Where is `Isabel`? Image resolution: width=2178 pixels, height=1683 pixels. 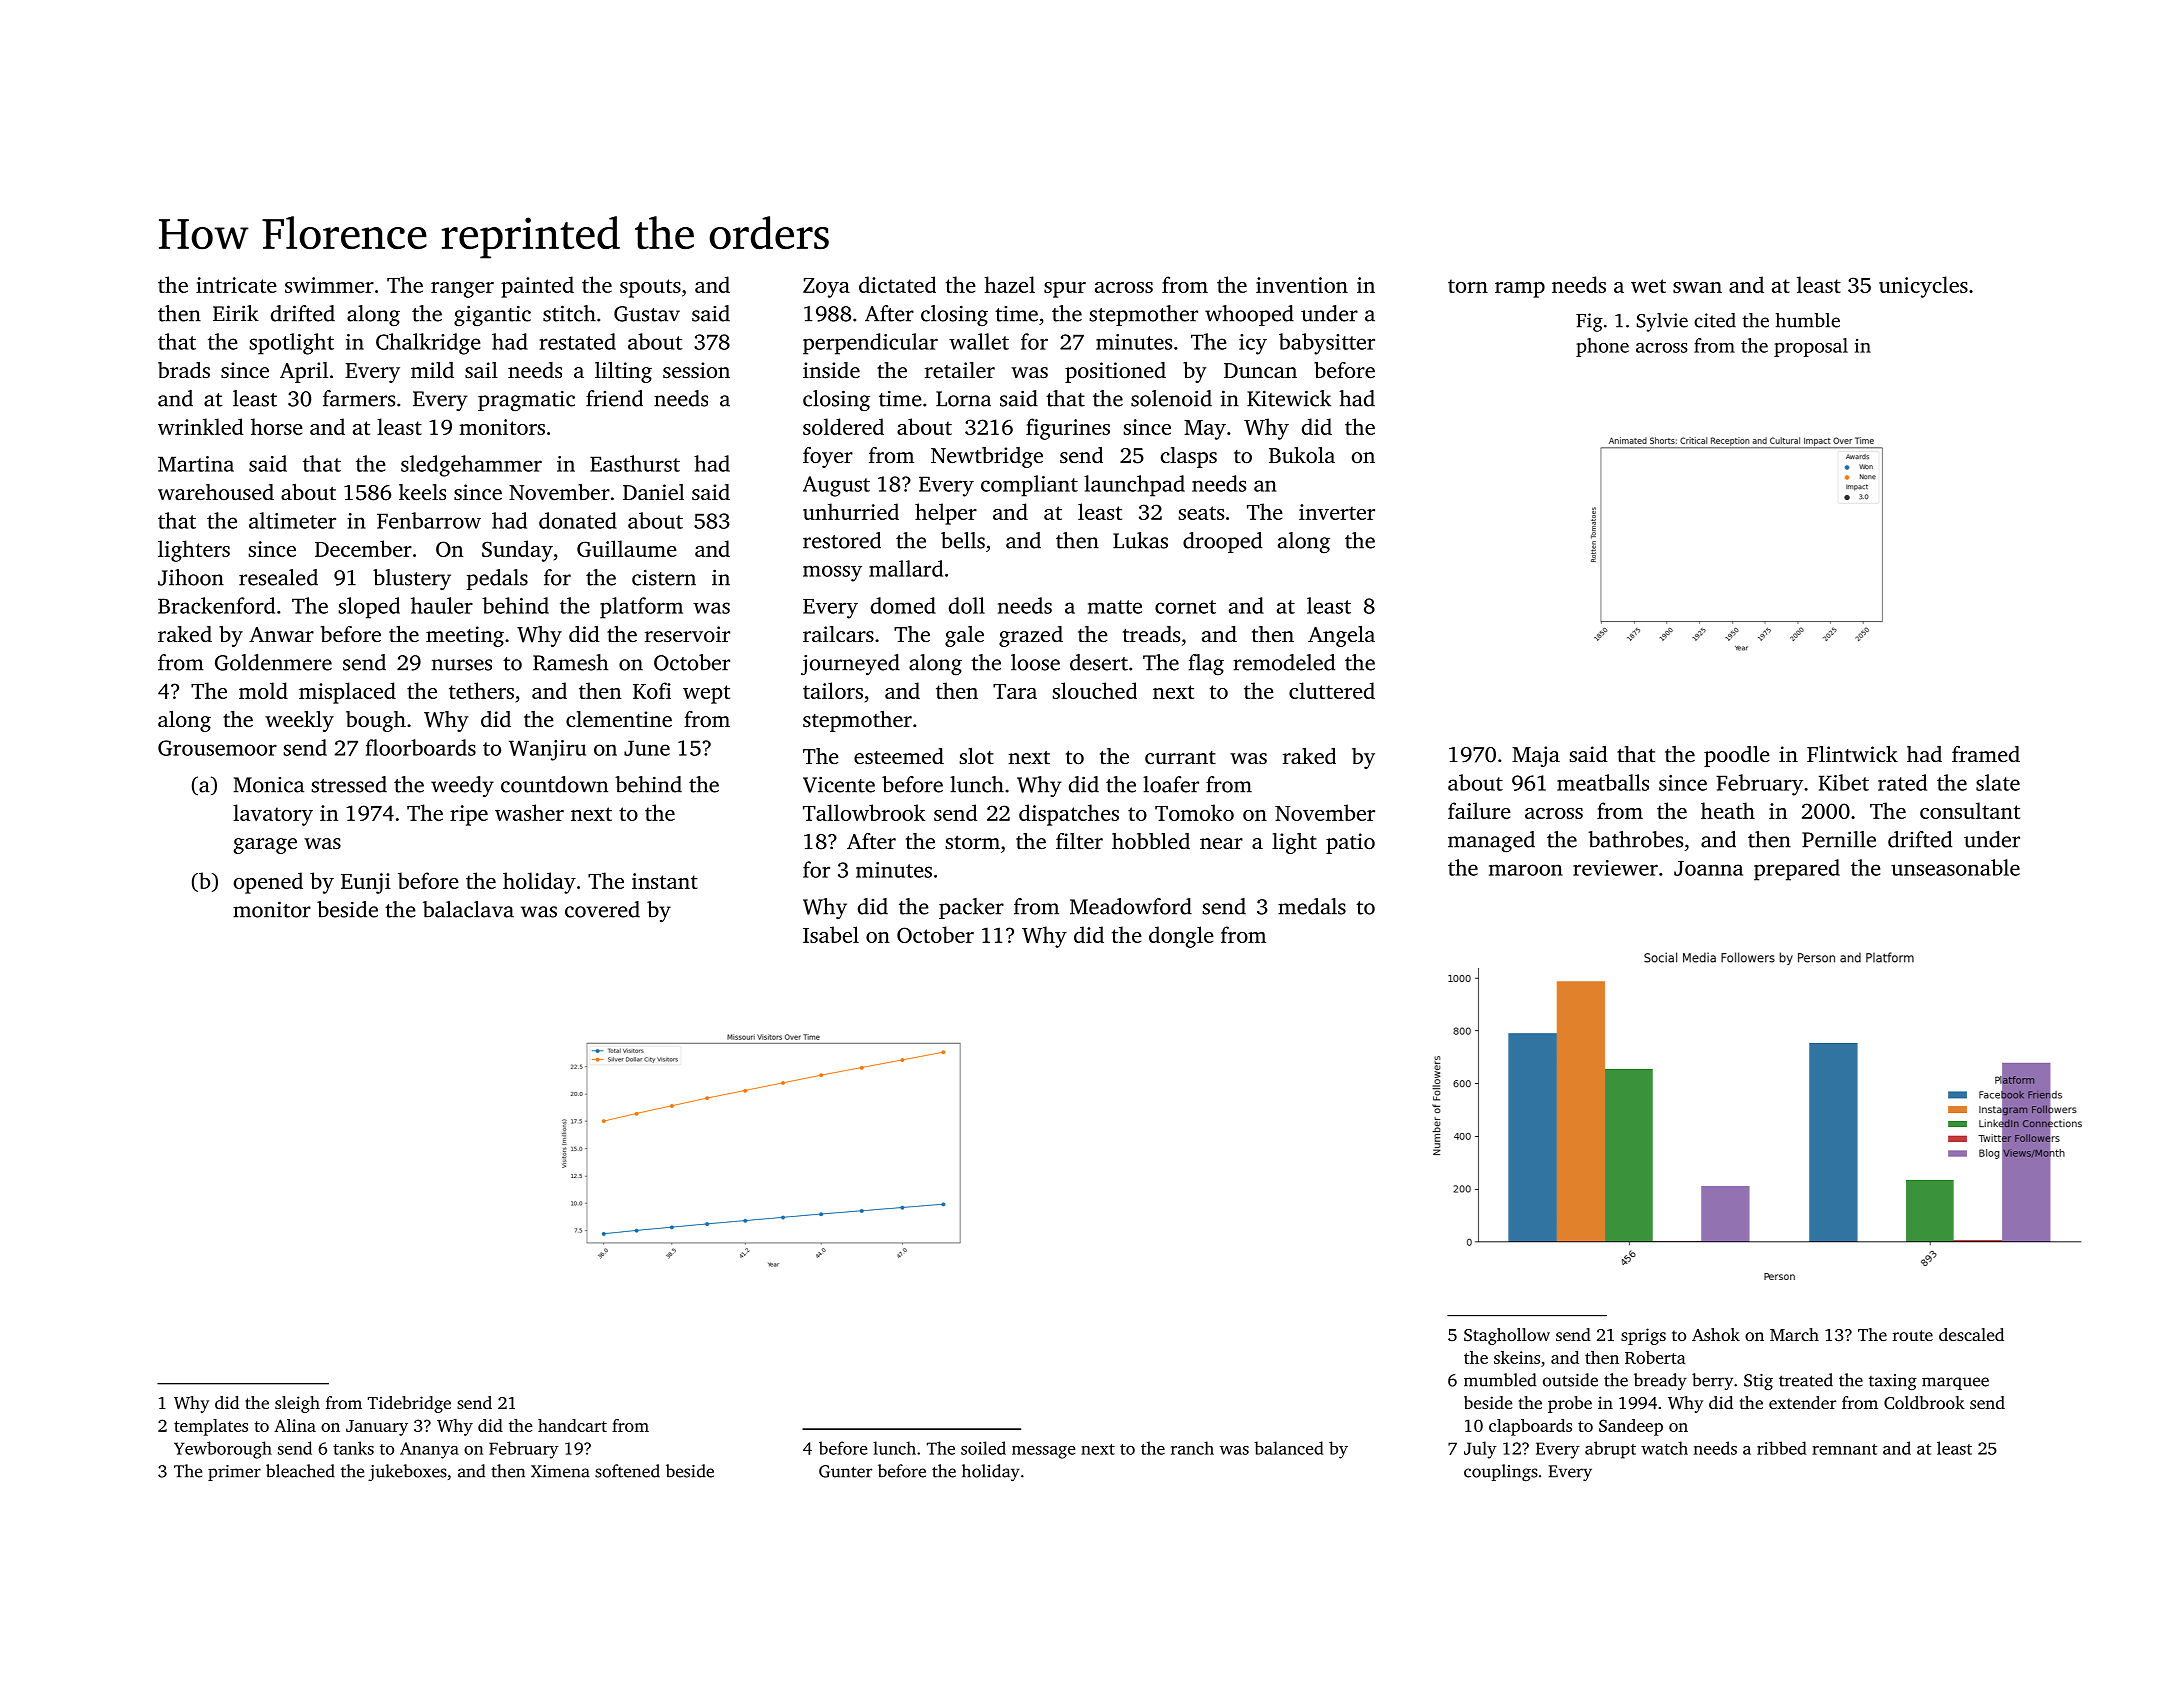 Isabel is located at coordinates (831, 934).
